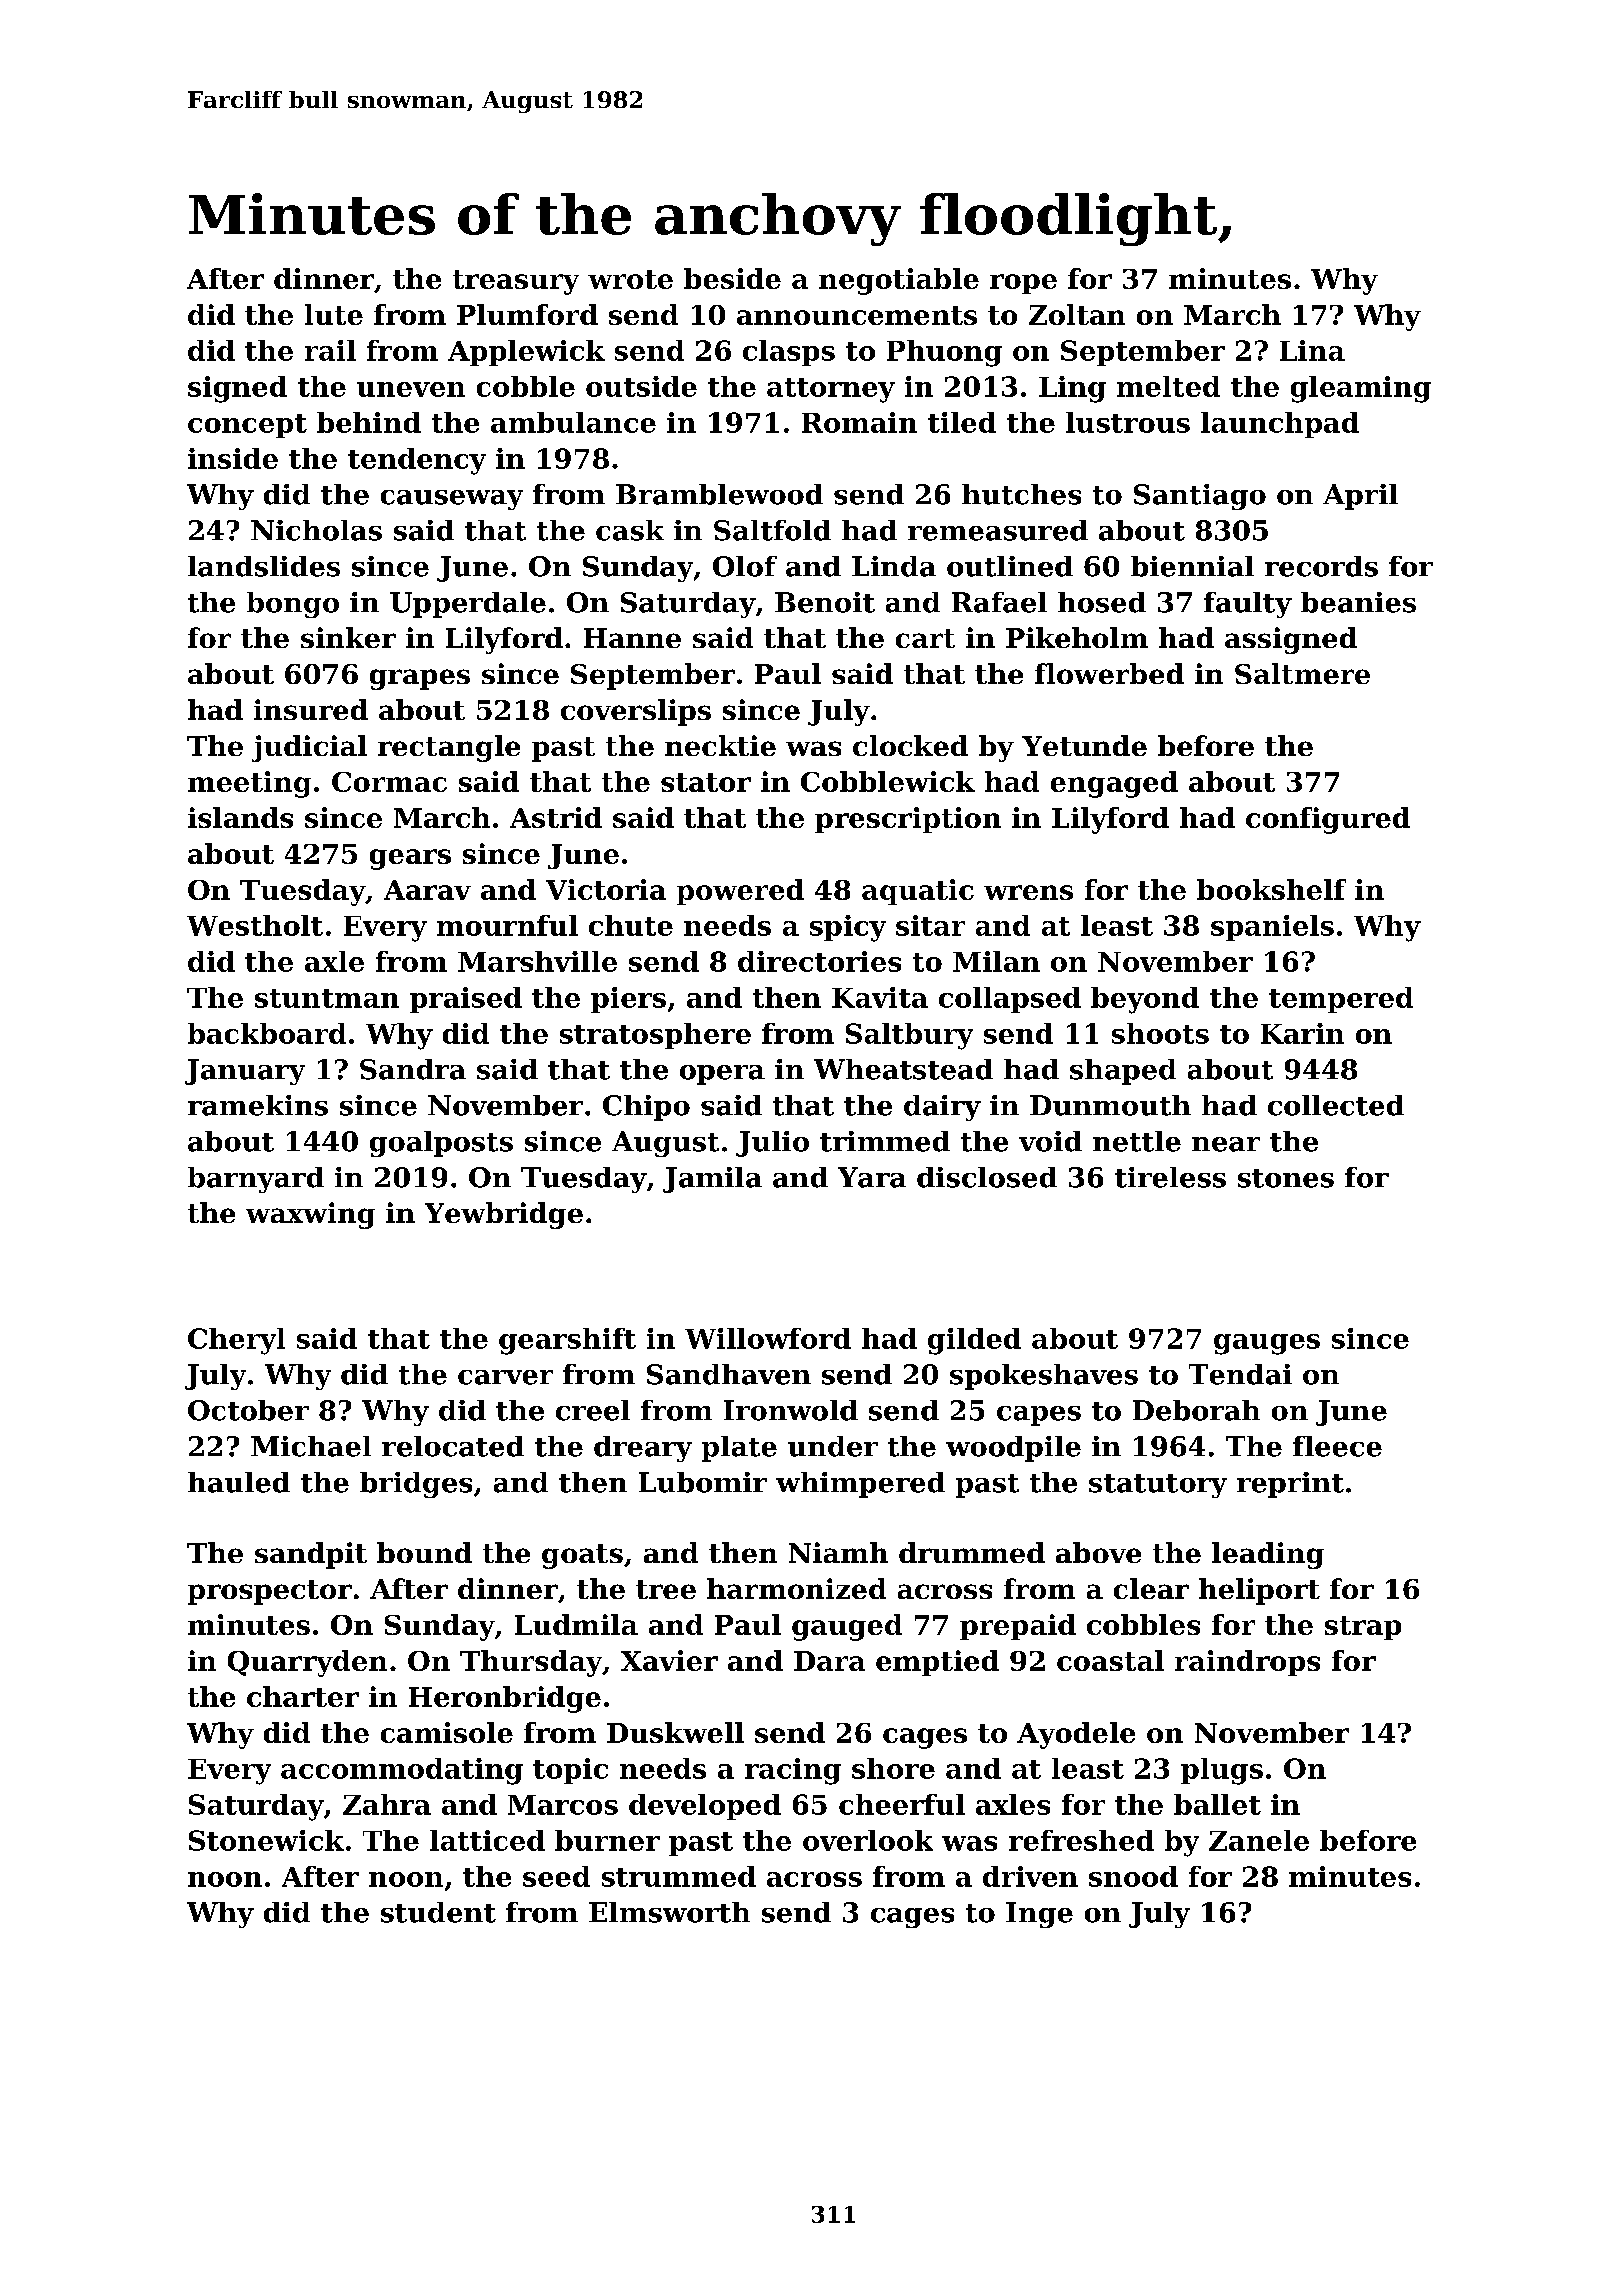  I want to click on stones, so click(1286, 1178).
